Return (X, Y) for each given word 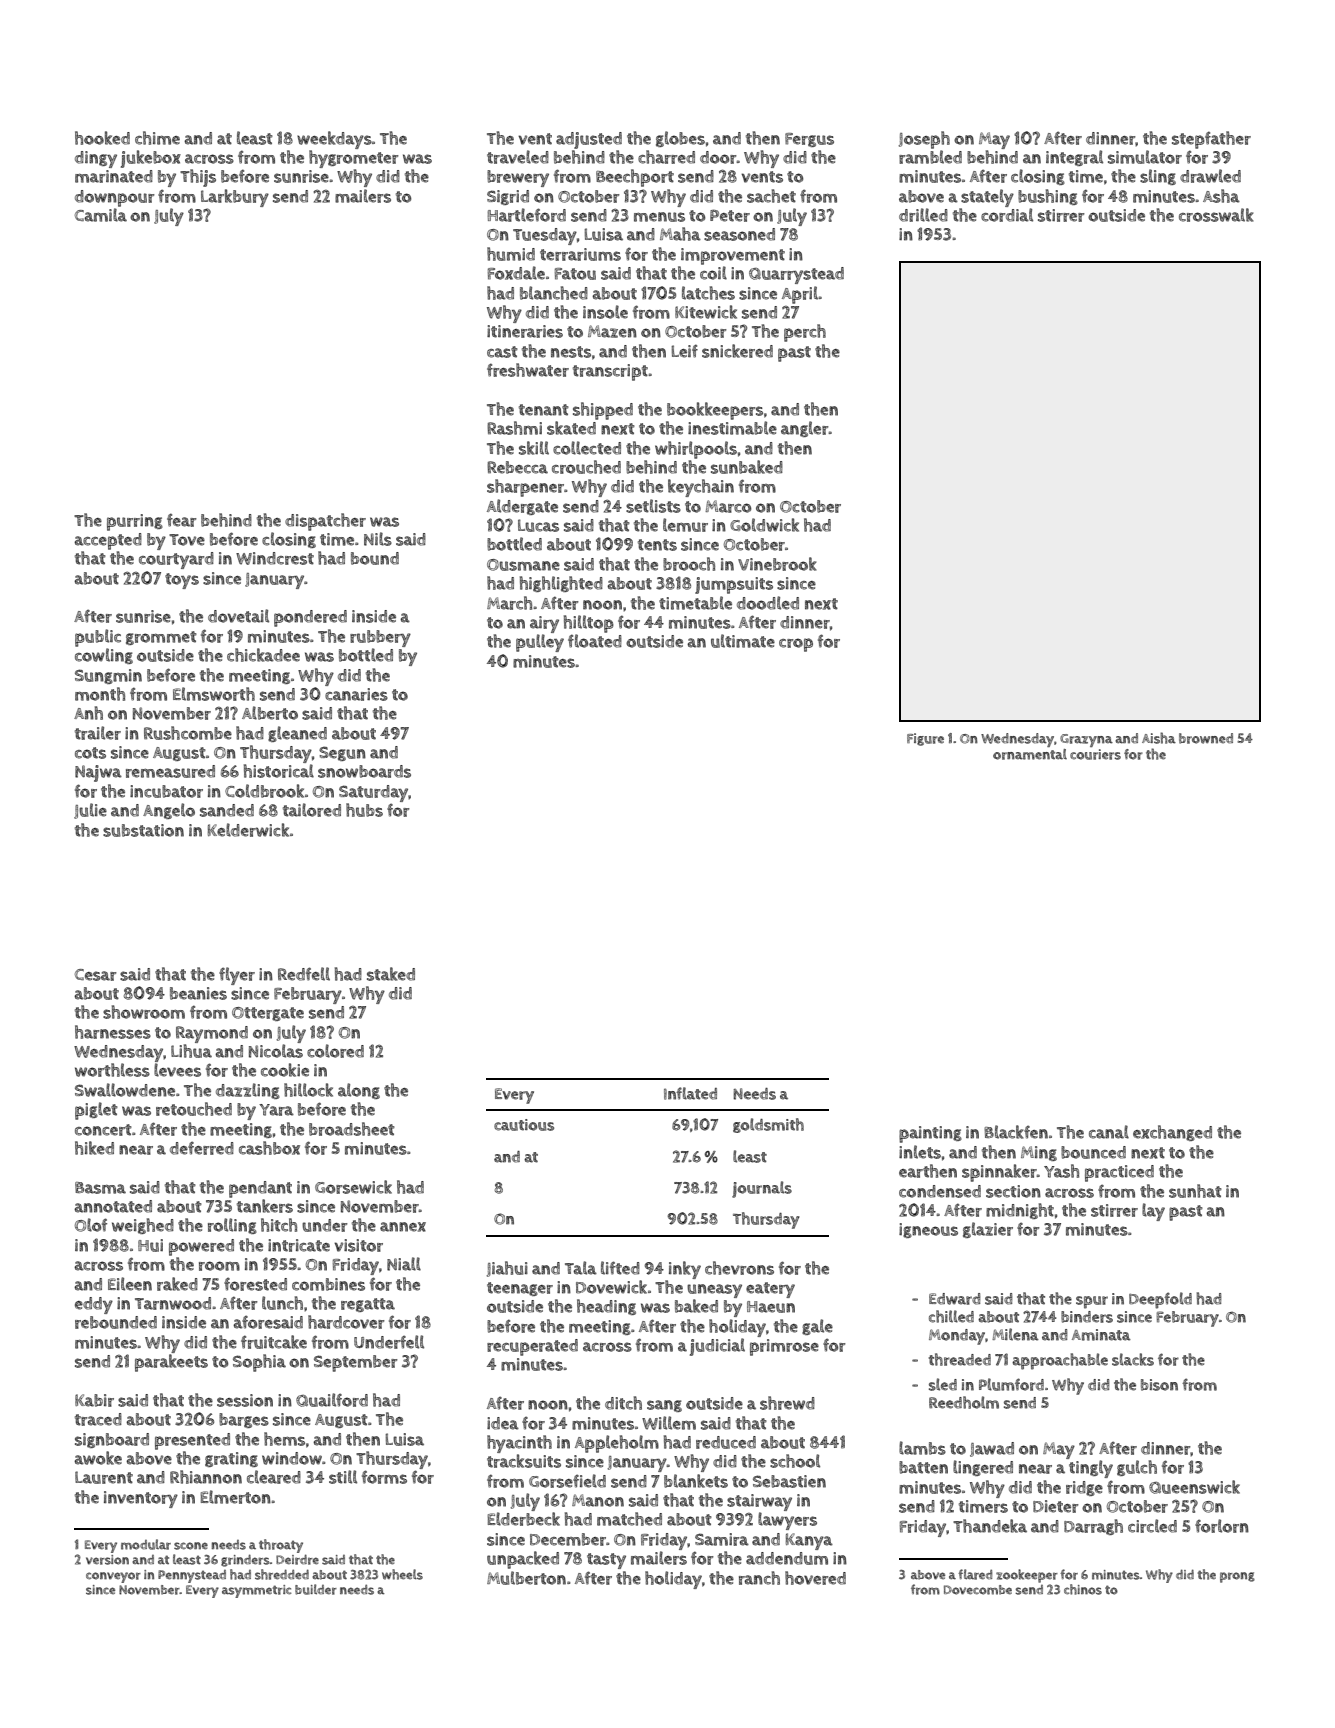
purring (135, 522)
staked (391, 974)
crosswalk (1216, 215)
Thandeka (990, 1526)
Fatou (575, 274)
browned (1206, 738)
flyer (237, 976)
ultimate (743, 641)
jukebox (151, 159)
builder (316, 1589)
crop (796, 645)
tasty (606, 1561)
